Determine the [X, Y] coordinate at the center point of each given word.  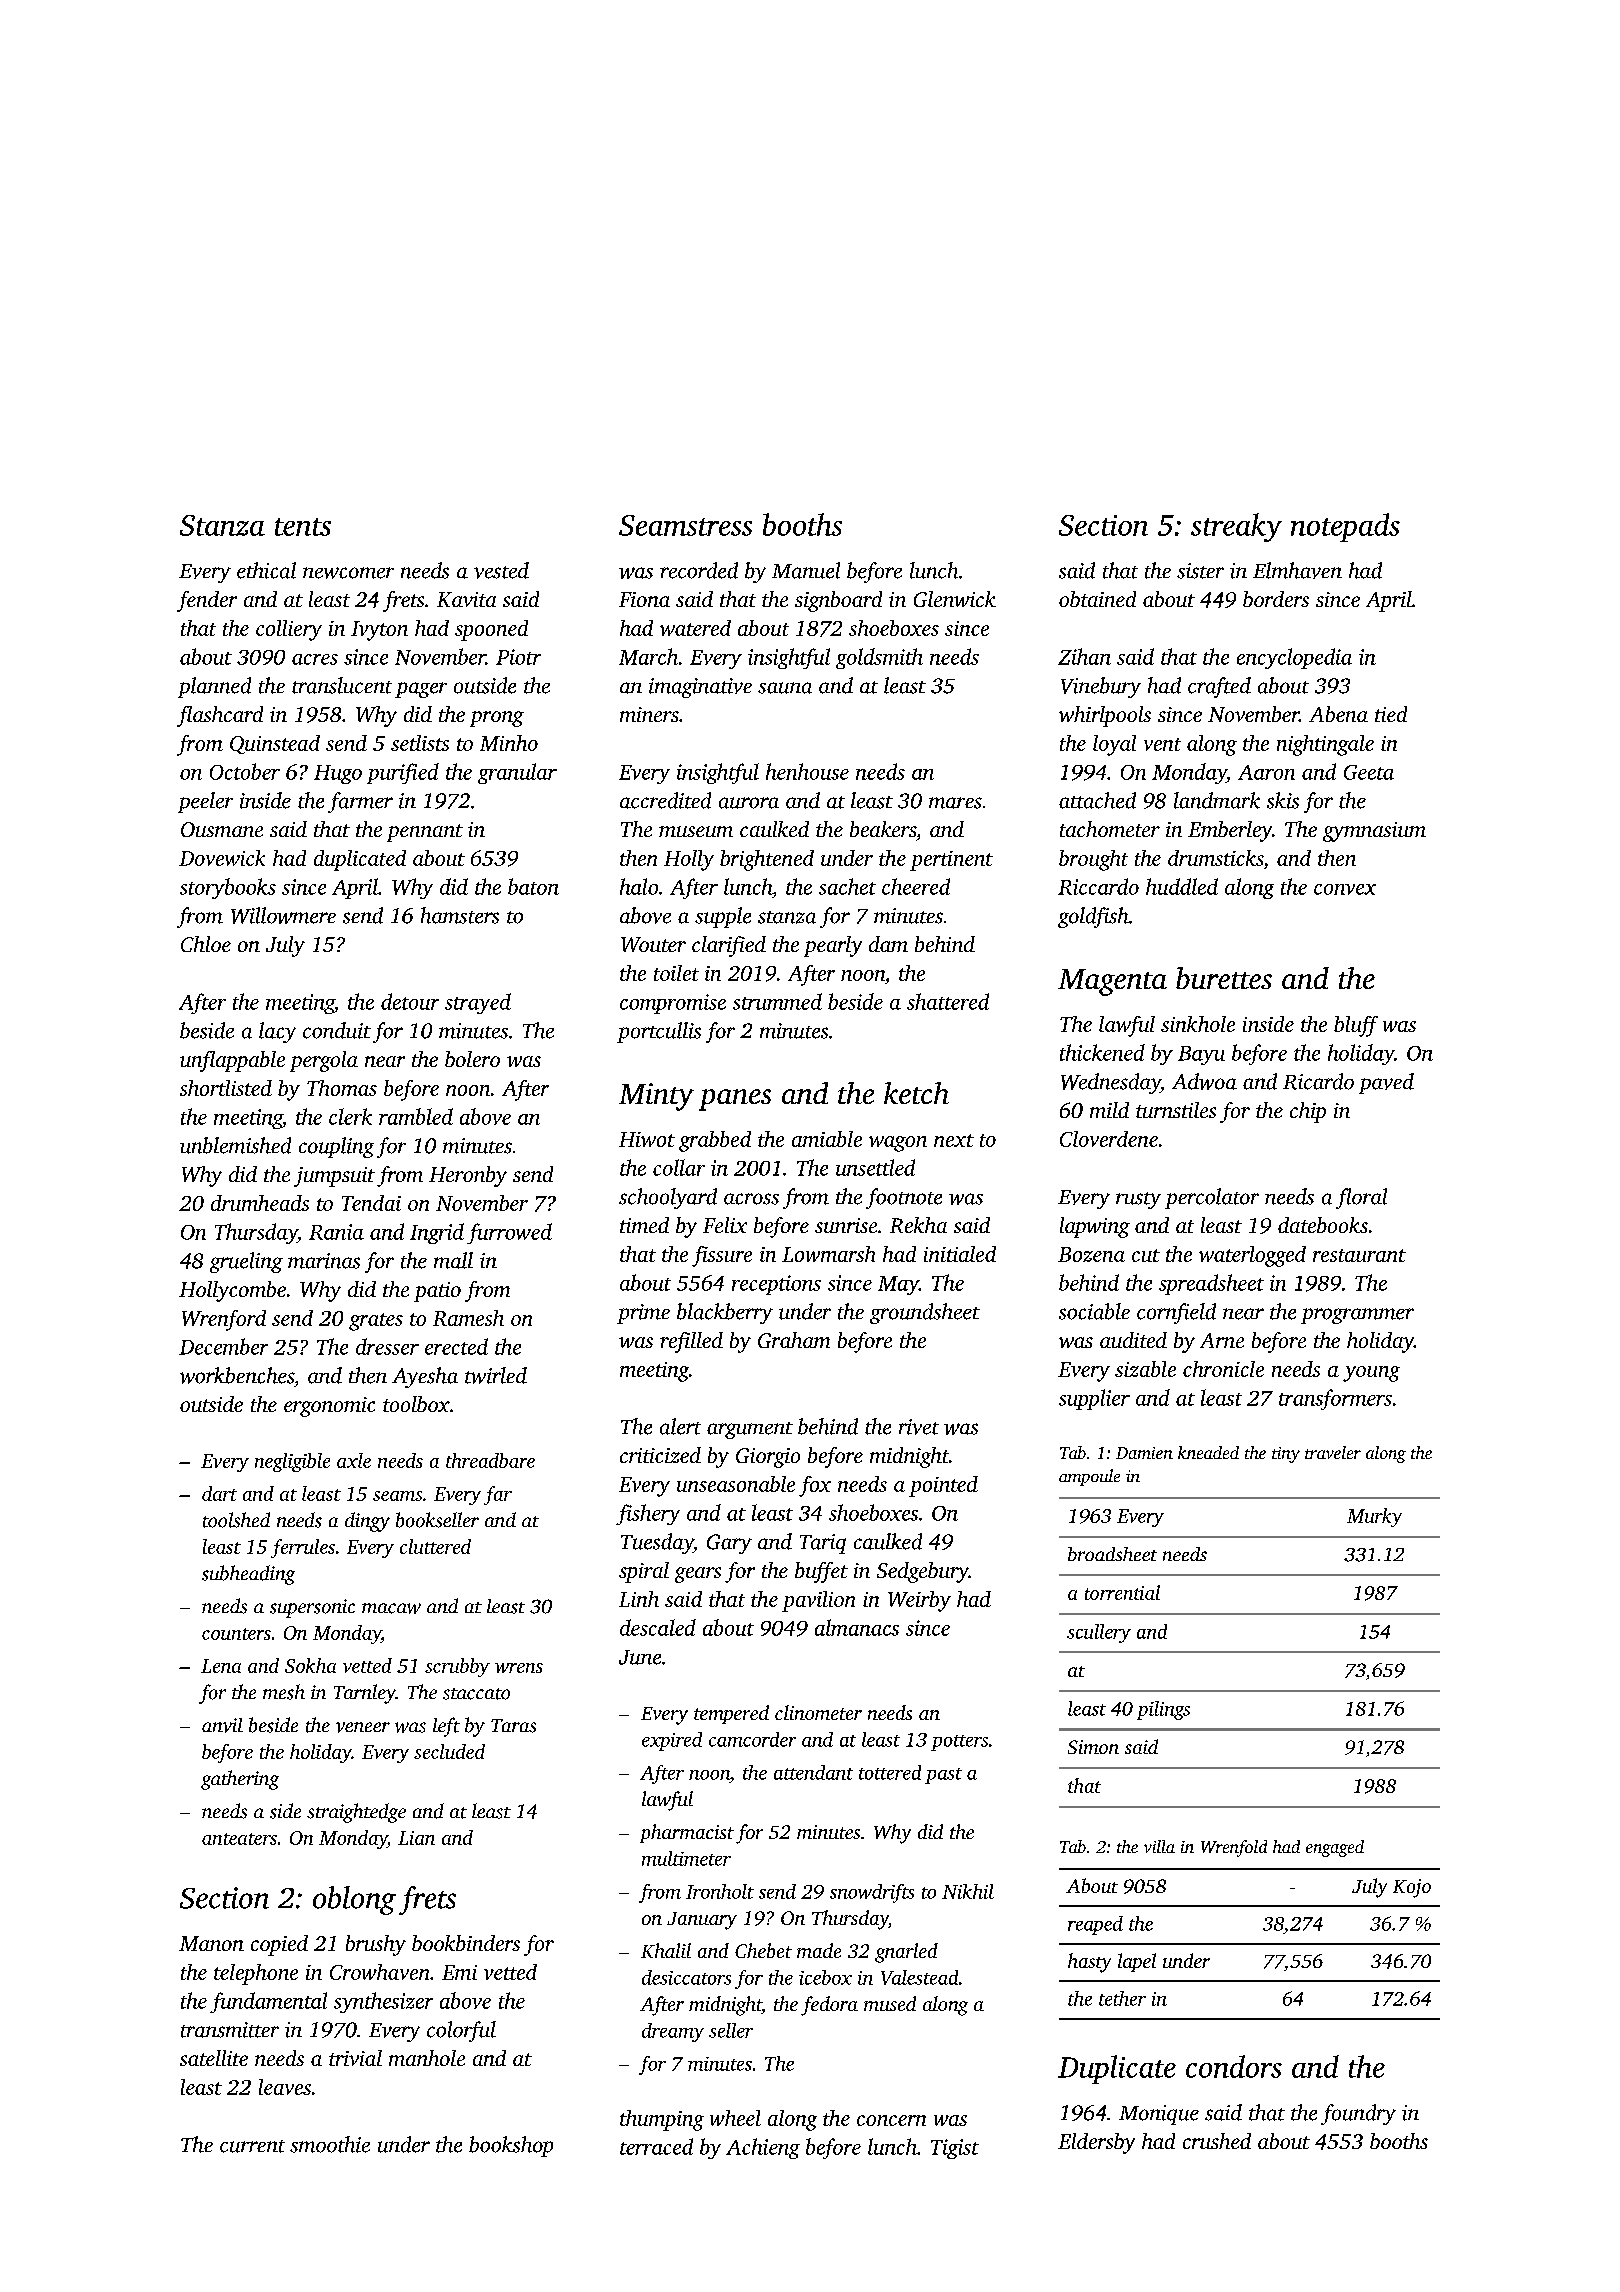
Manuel [806, 570]
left [446, 1727]
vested [501, 570]
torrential [1122, 1592]
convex [1345, 889]
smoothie [330, 2144]
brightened [767, 860]
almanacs [857, 1627]
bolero [472, 1059]
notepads [1345, 527]
